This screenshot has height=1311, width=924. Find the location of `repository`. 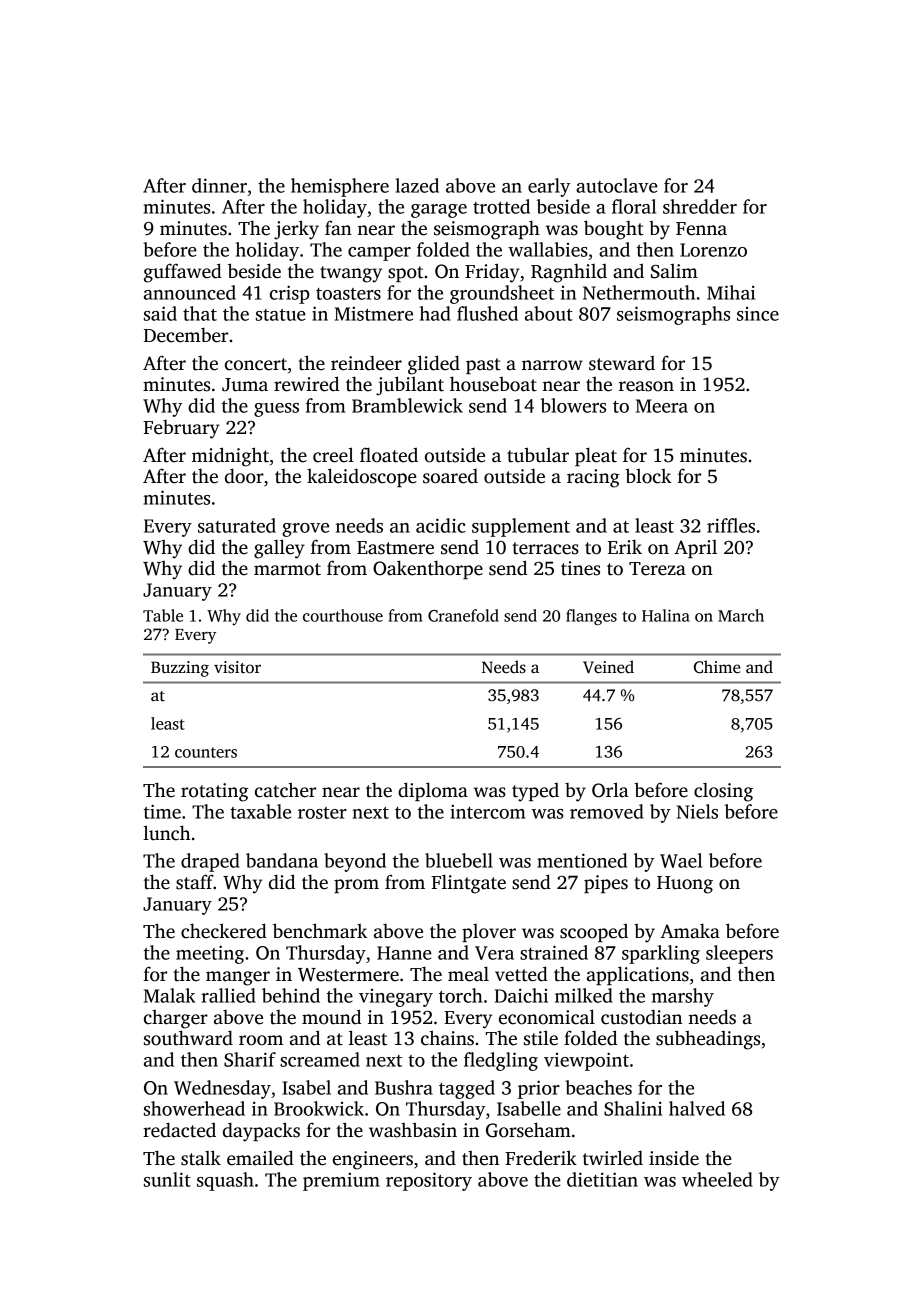

repository is located at coordinates (429, 1181).
